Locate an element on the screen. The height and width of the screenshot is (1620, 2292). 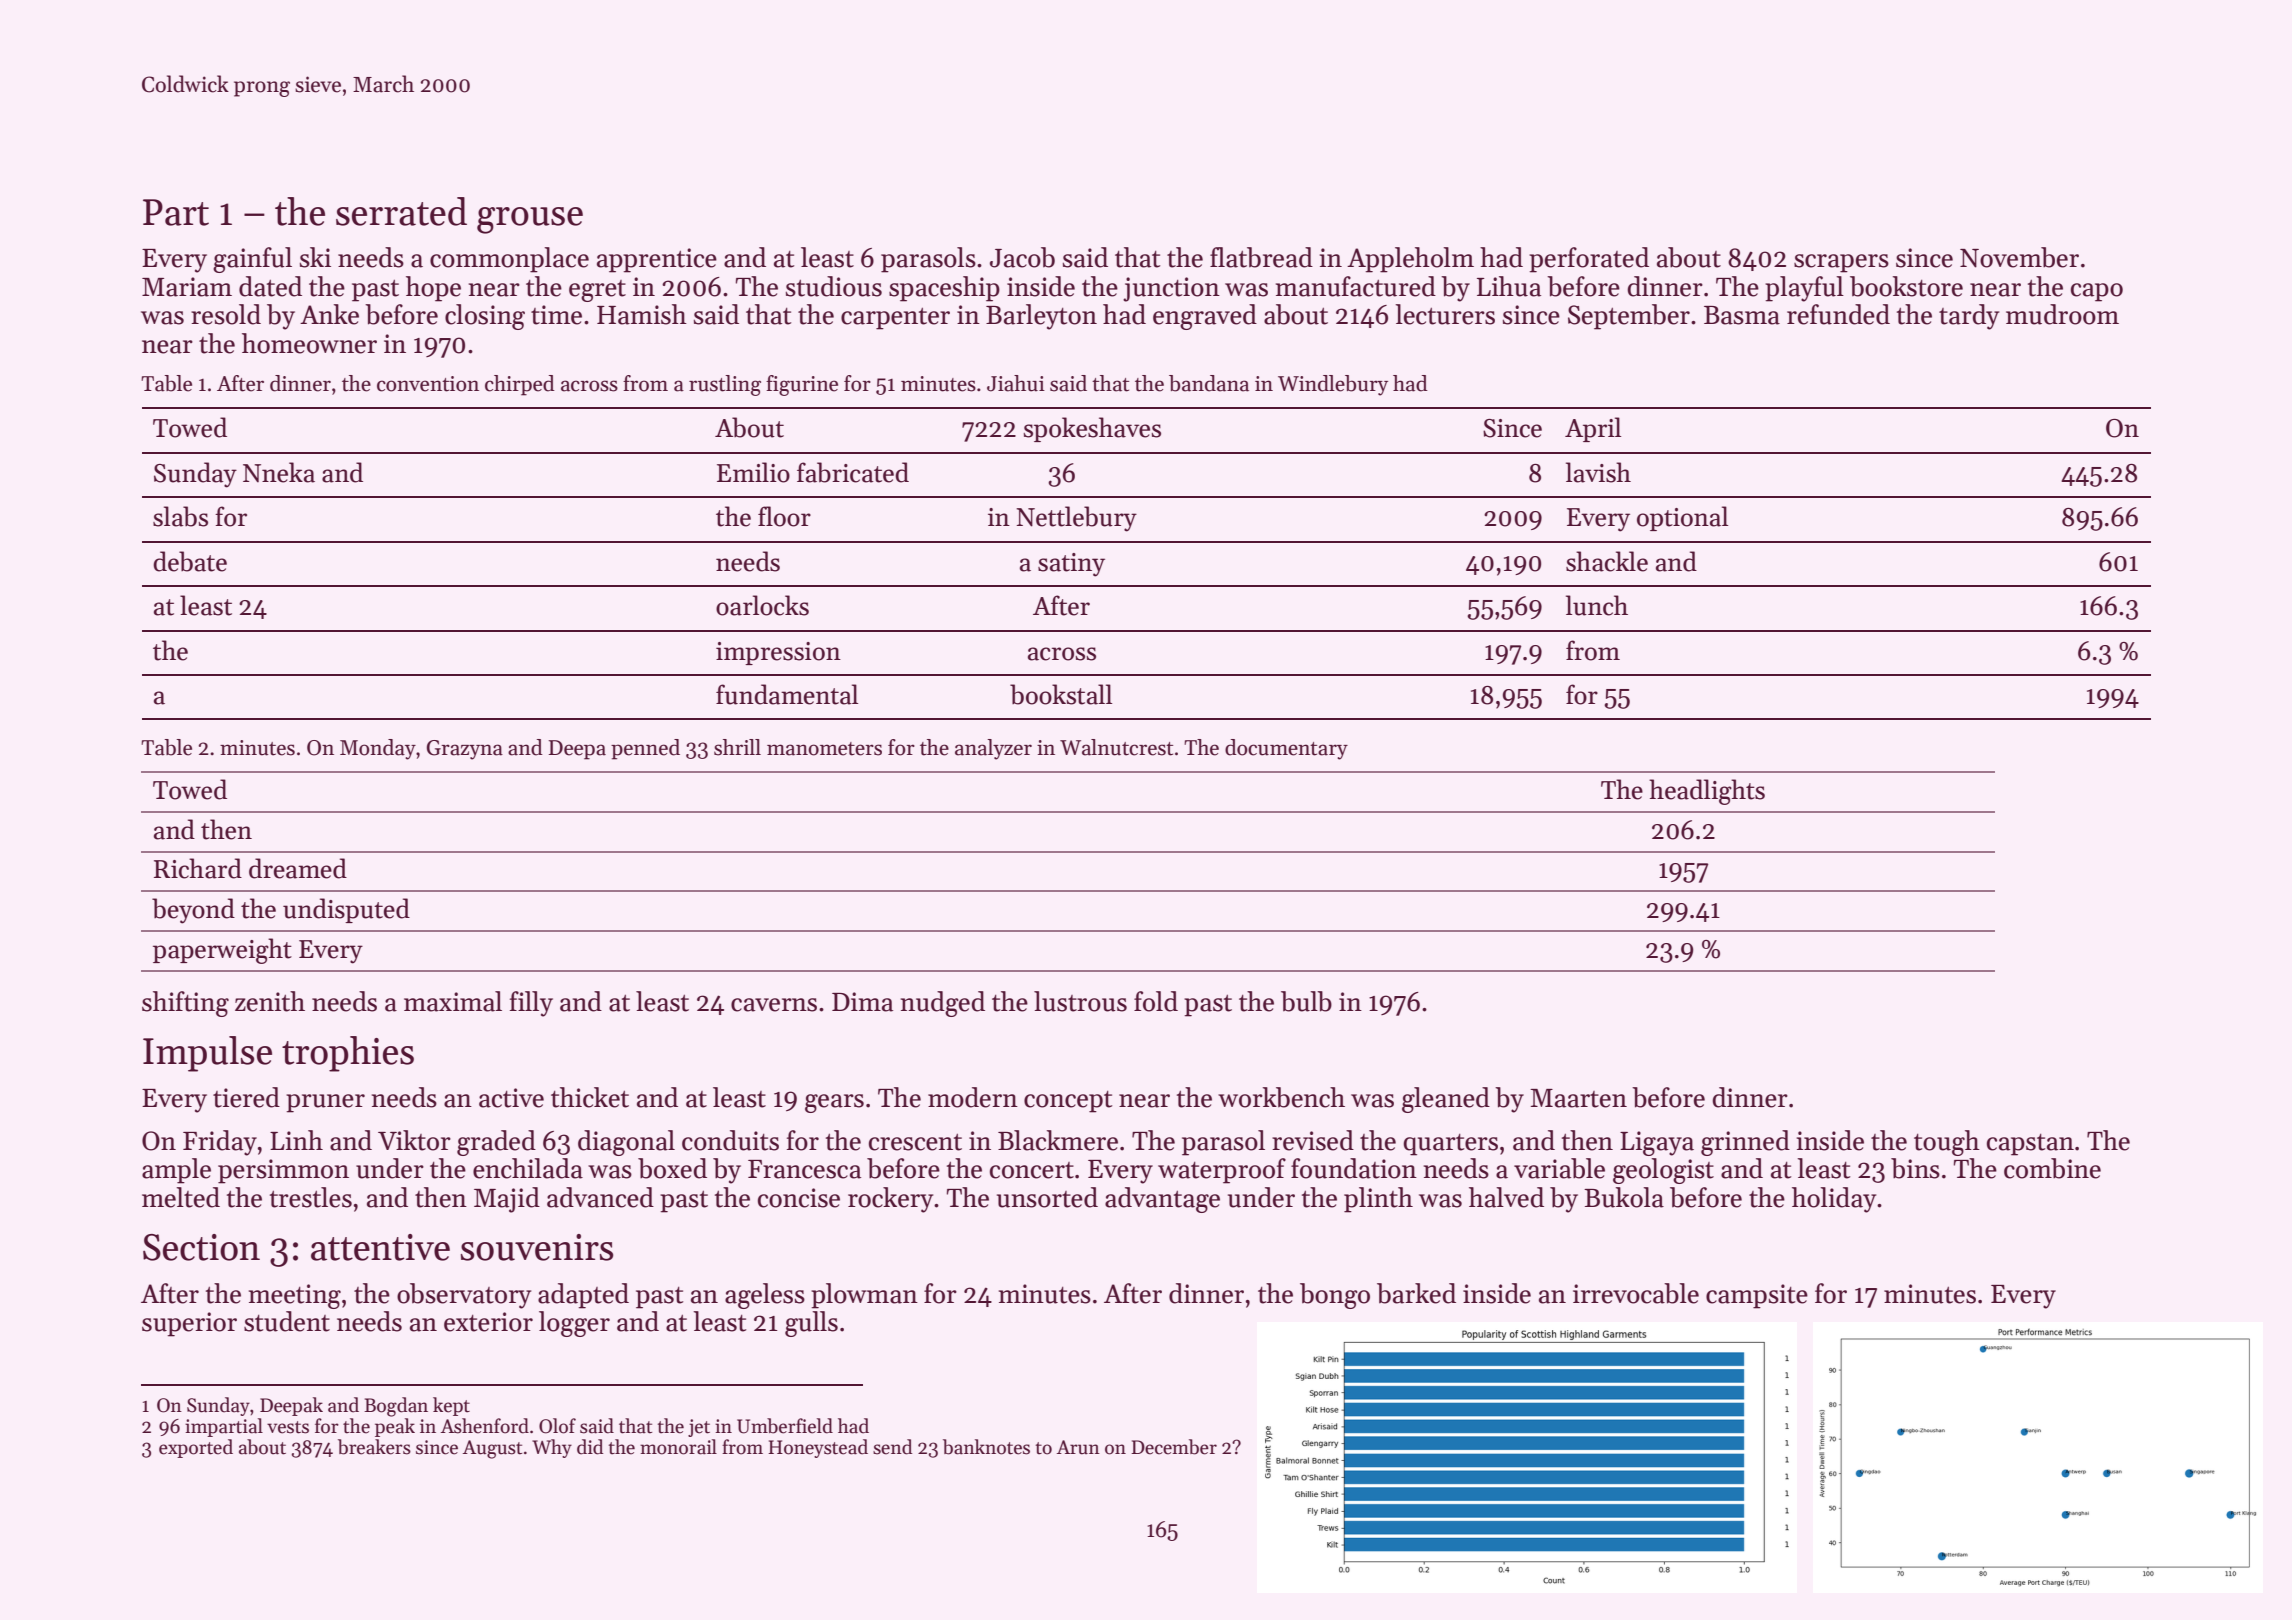
Why is located at coordinates (552, 1448).
